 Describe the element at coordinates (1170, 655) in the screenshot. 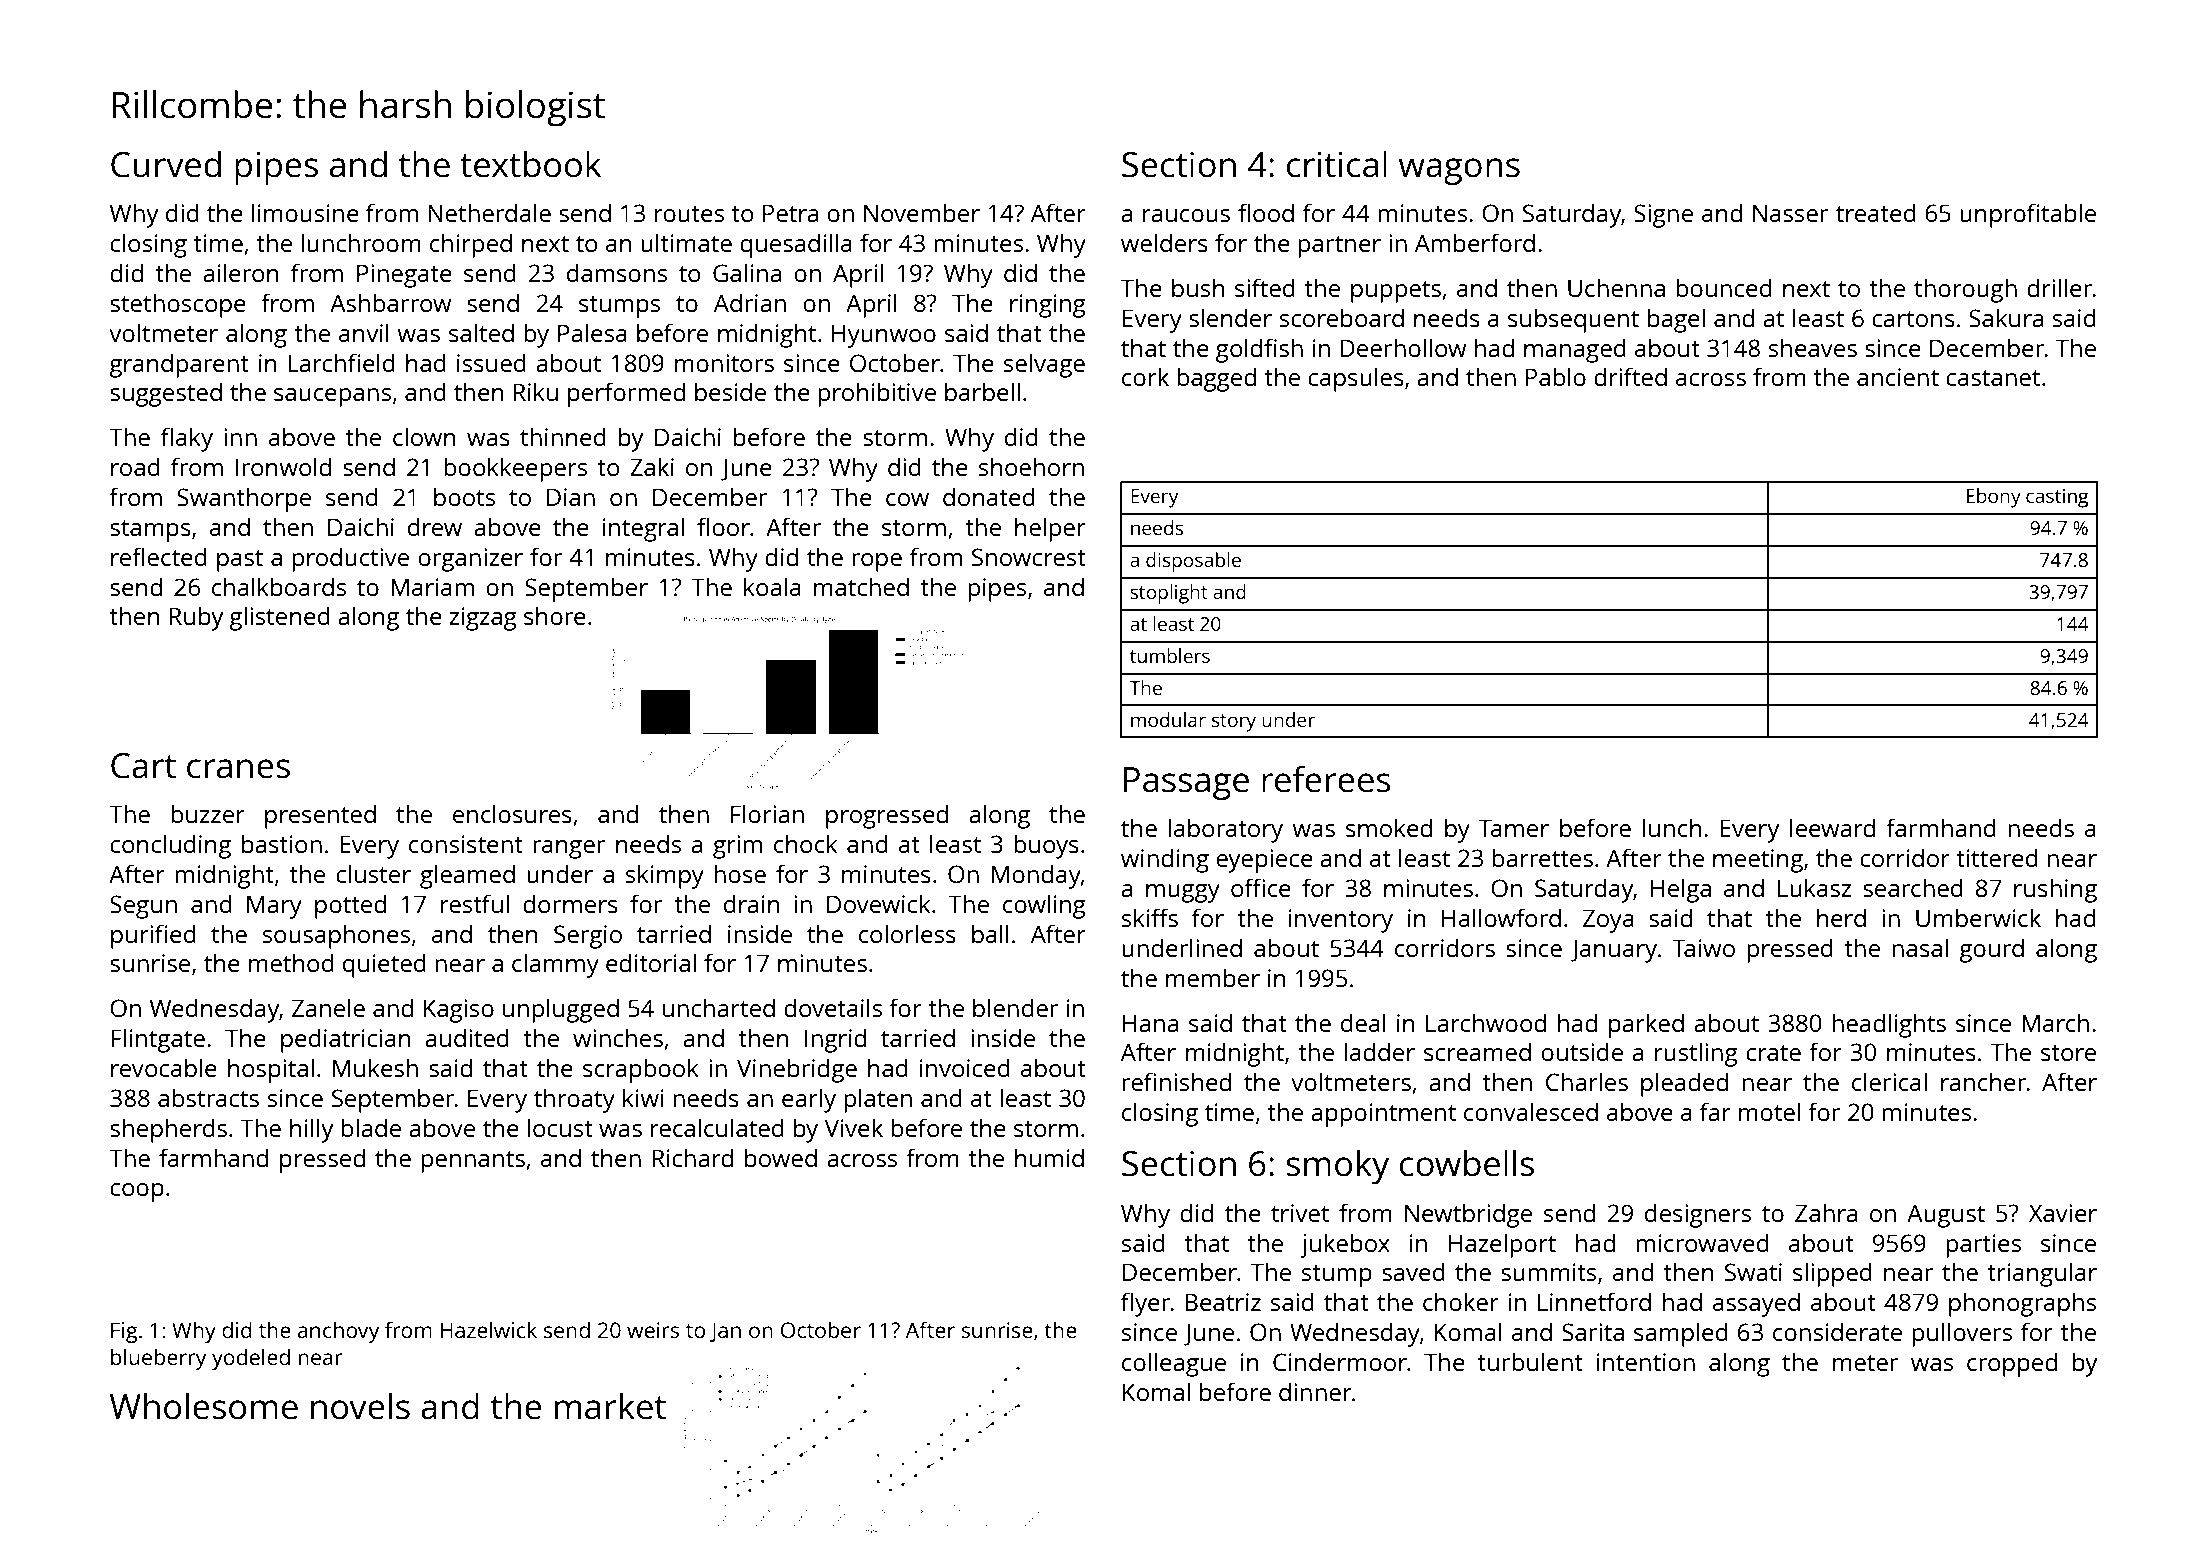

I see `tumblers` at that location.
